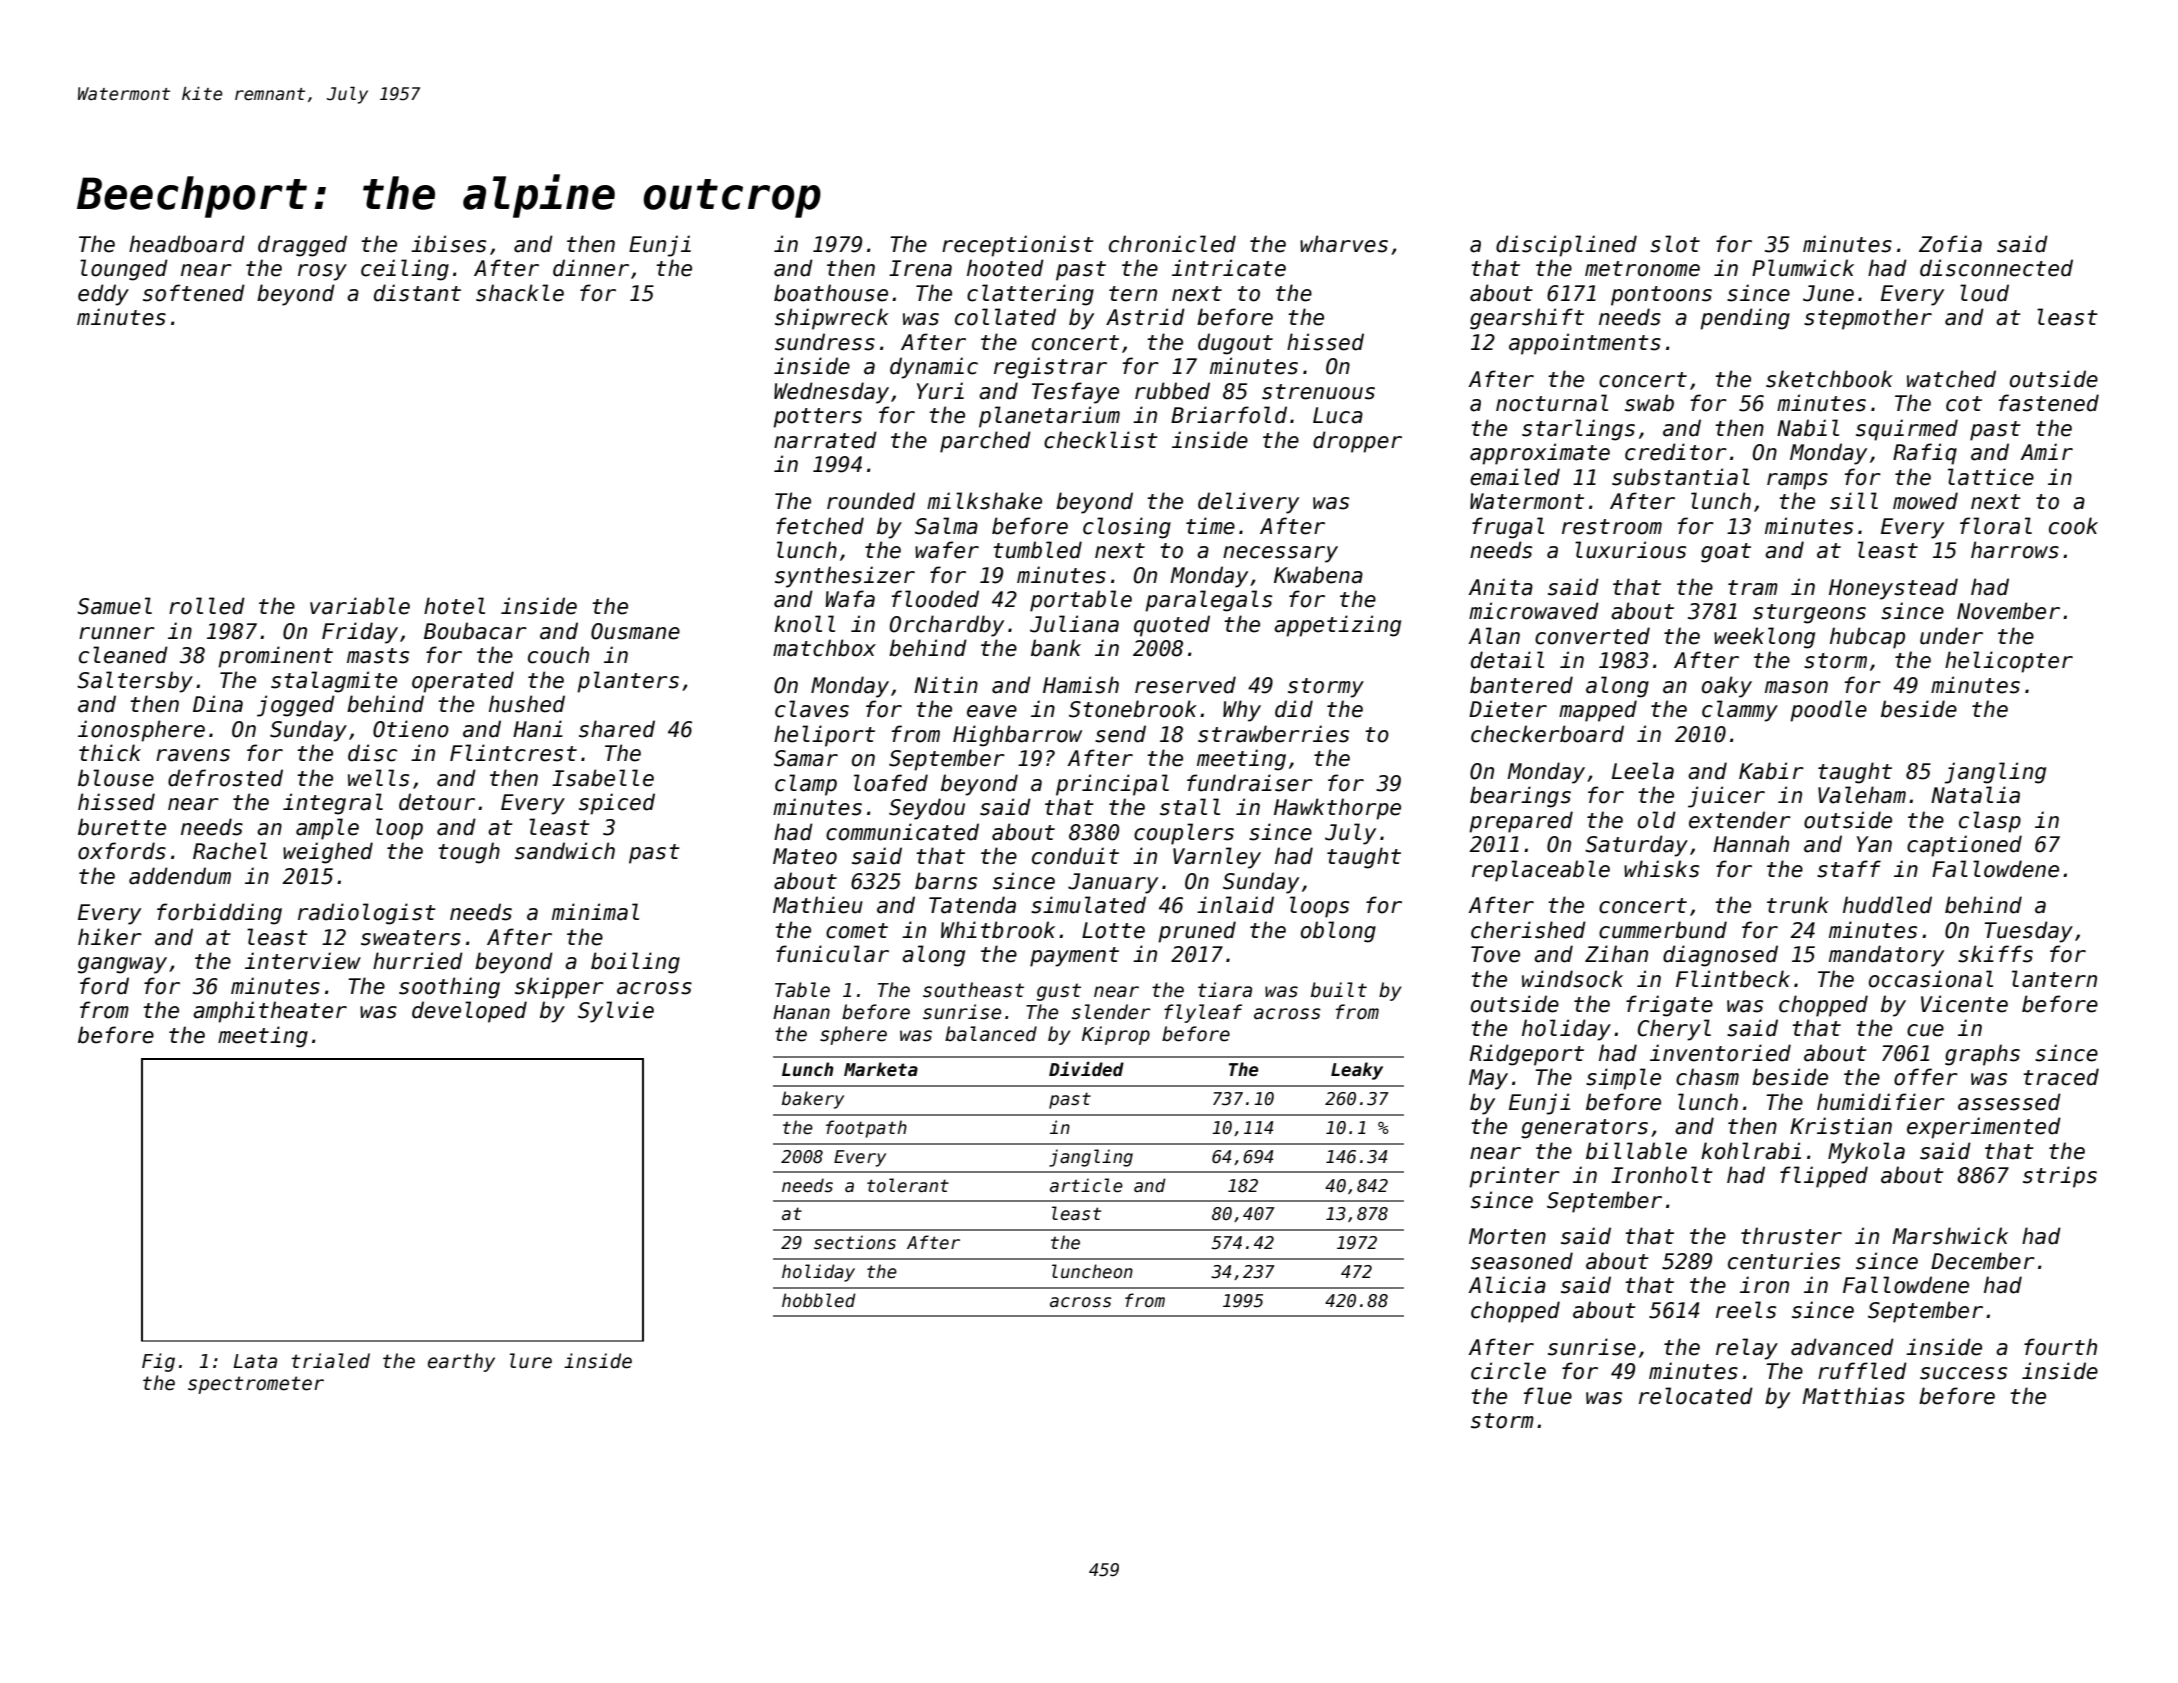 The height and width of the screenshot is (1683, 2178). I want to click on chronicled, so click(1172, 244).
